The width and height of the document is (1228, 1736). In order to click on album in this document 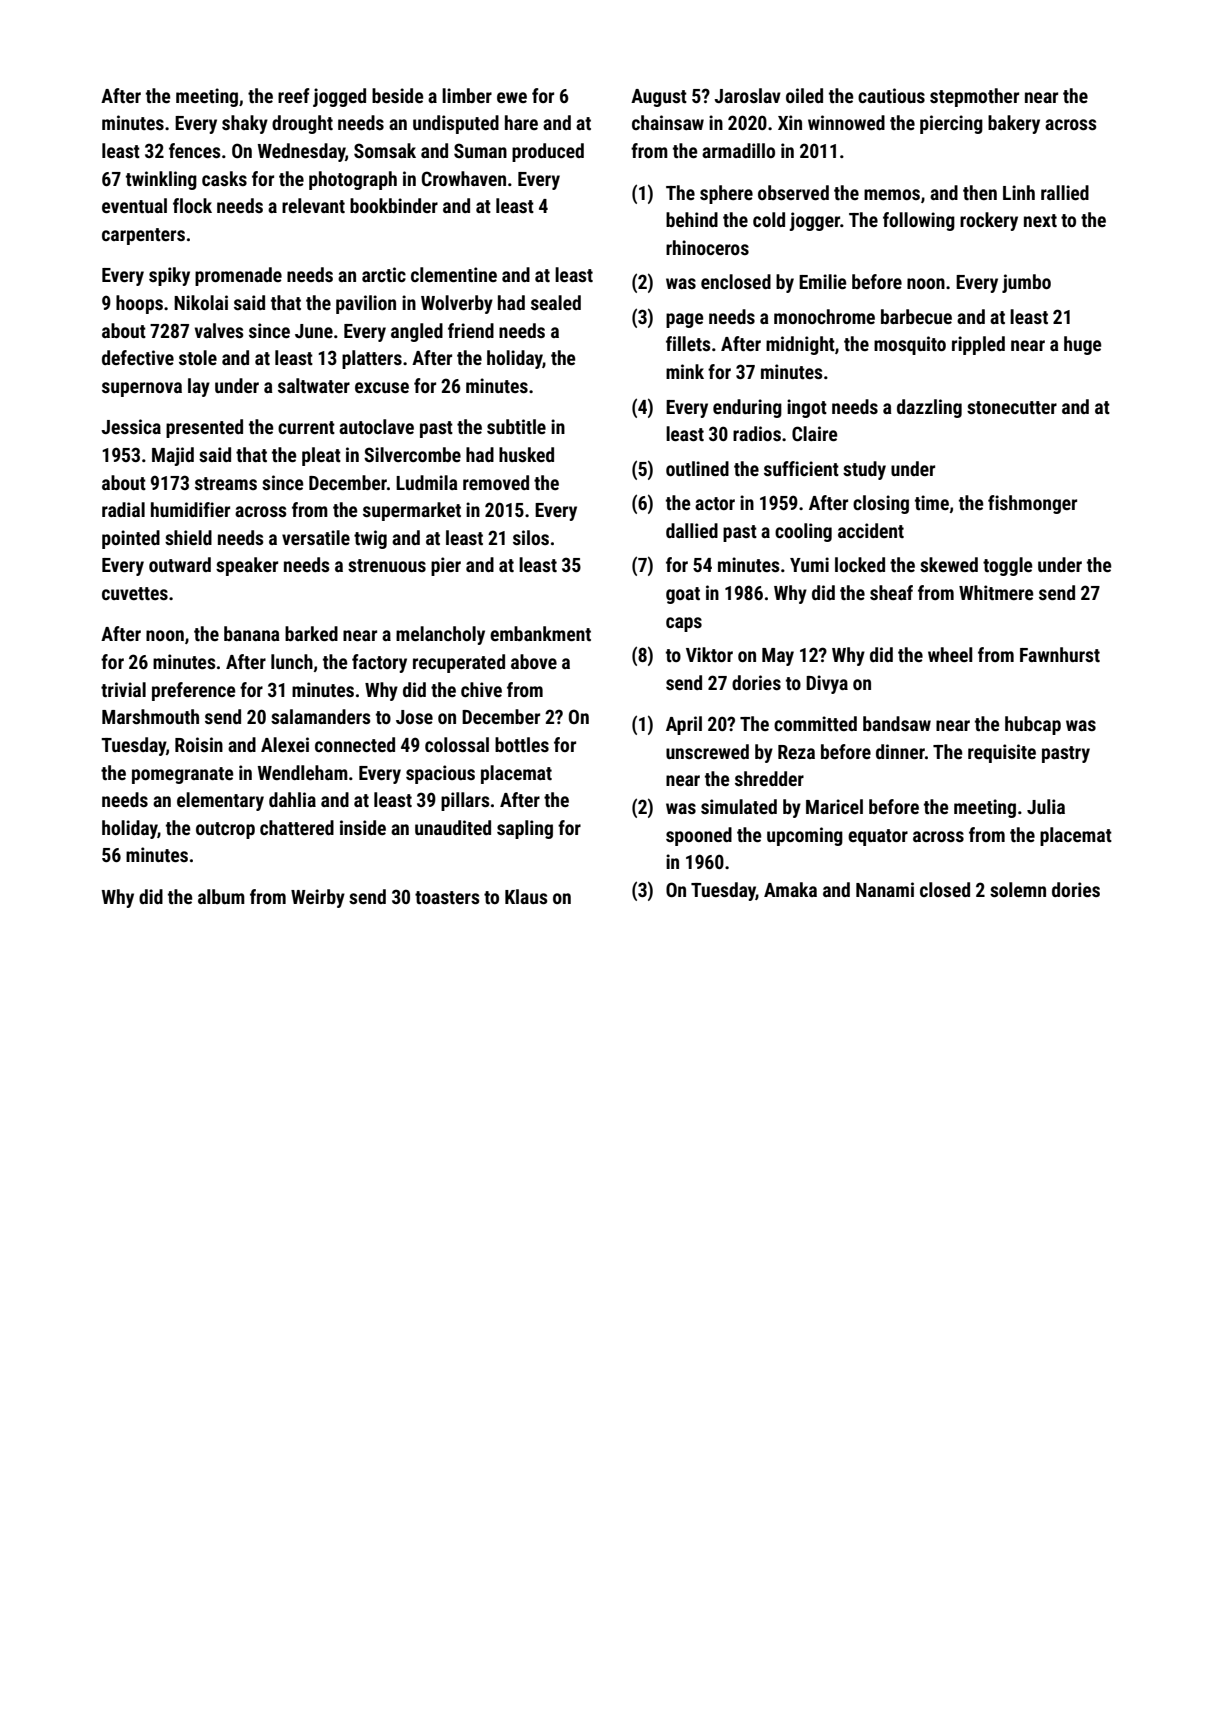, I will do `click(221, 896)`.
